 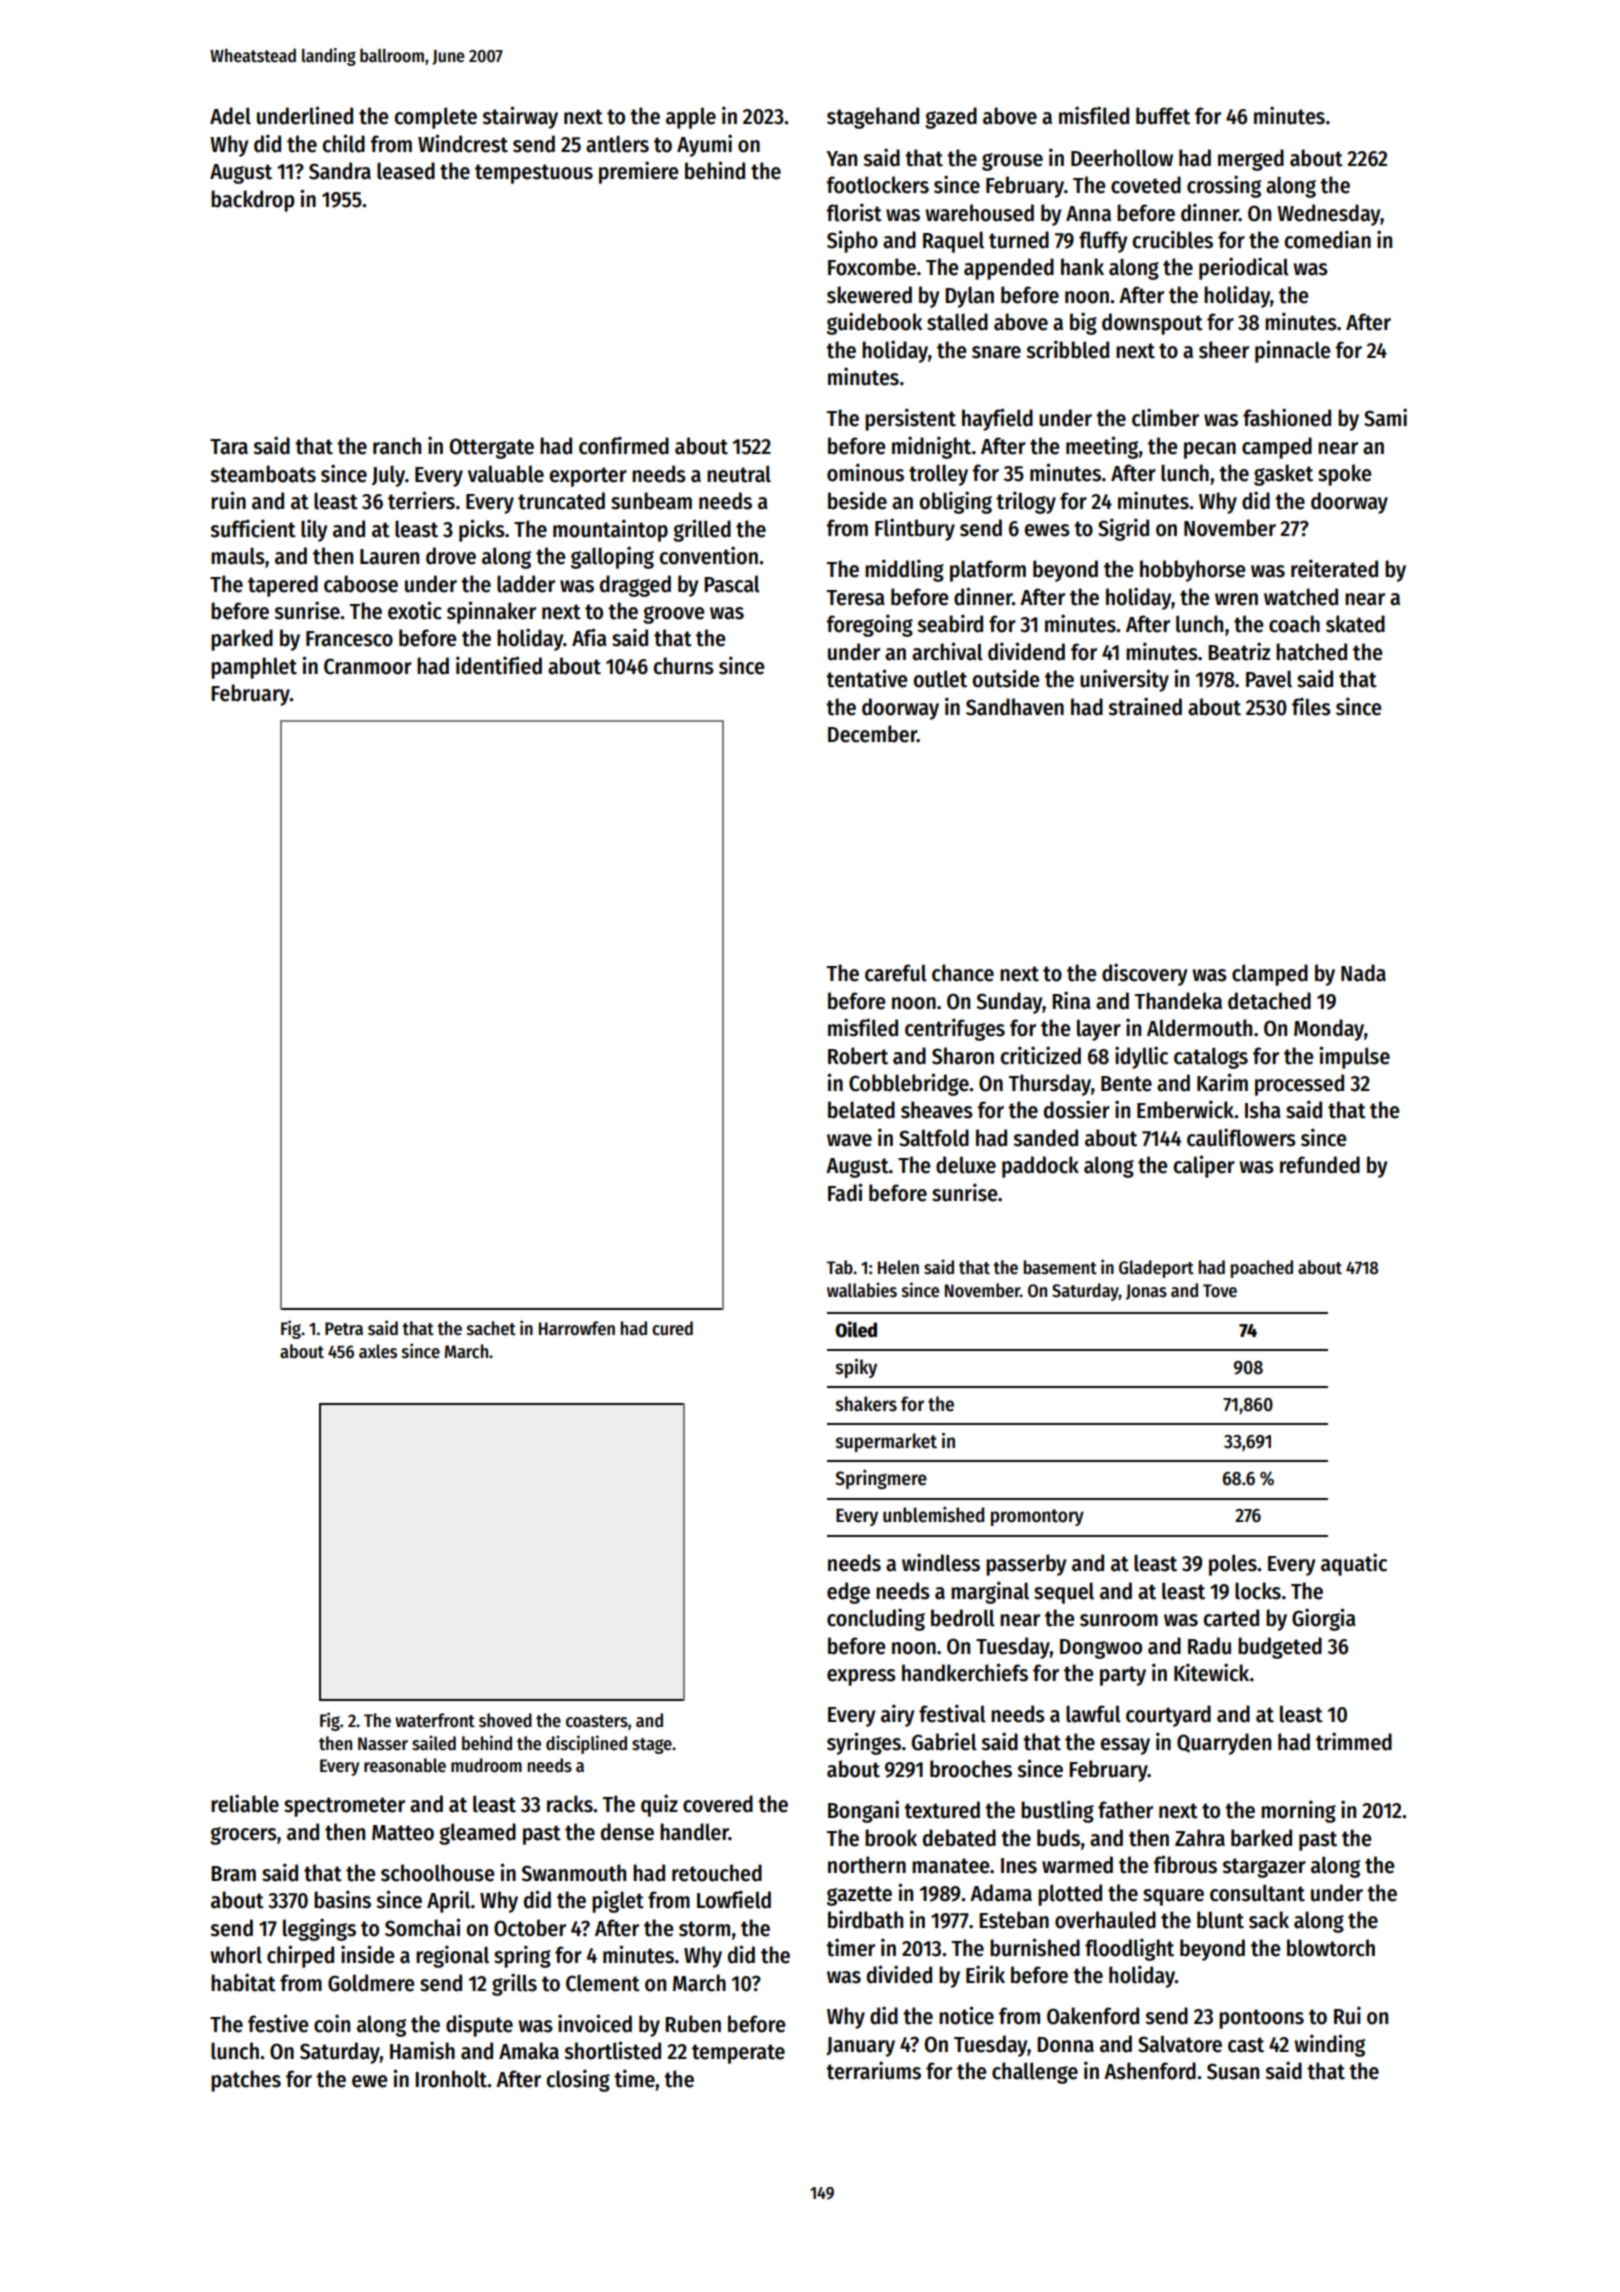 I want to click on churns, so click(x=684, y=666).
